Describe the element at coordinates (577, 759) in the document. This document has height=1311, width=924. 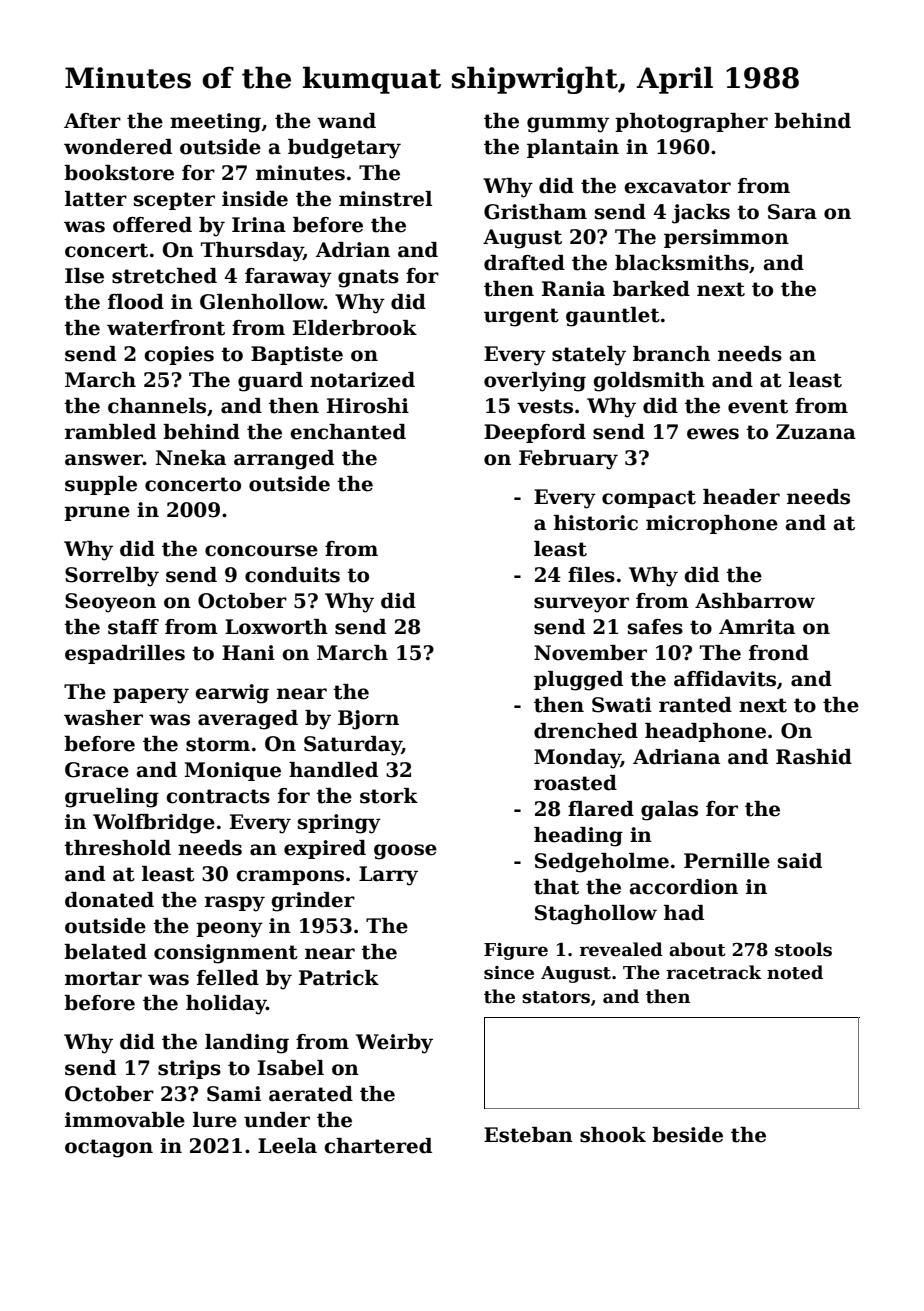
I see `Monday` at that location.
